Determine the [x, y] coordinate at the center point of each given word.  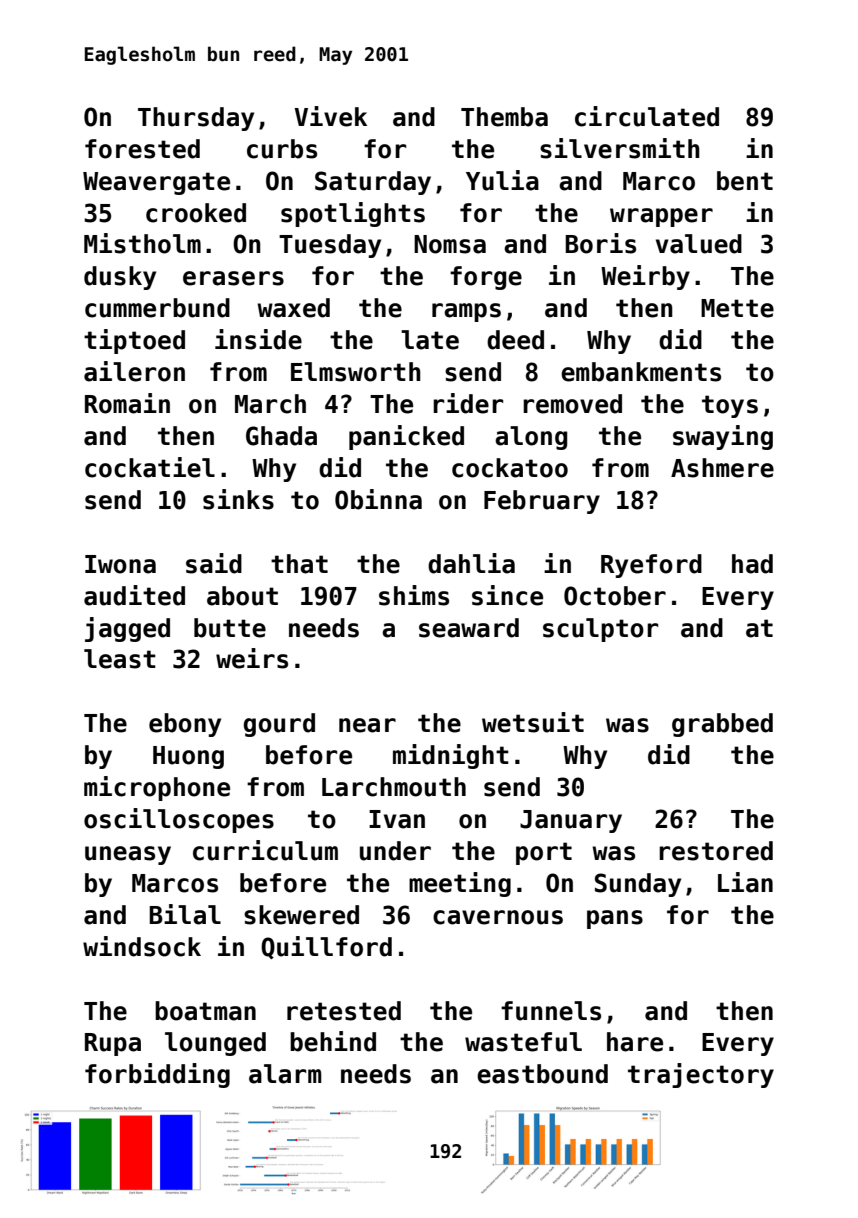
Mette [737, 308]
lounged [215, 1044]
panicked [406, 437]
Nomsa [450, 244]
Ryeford [651, 566]
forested [142, 149]
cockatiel [150, 467]
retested [344, 1011]
